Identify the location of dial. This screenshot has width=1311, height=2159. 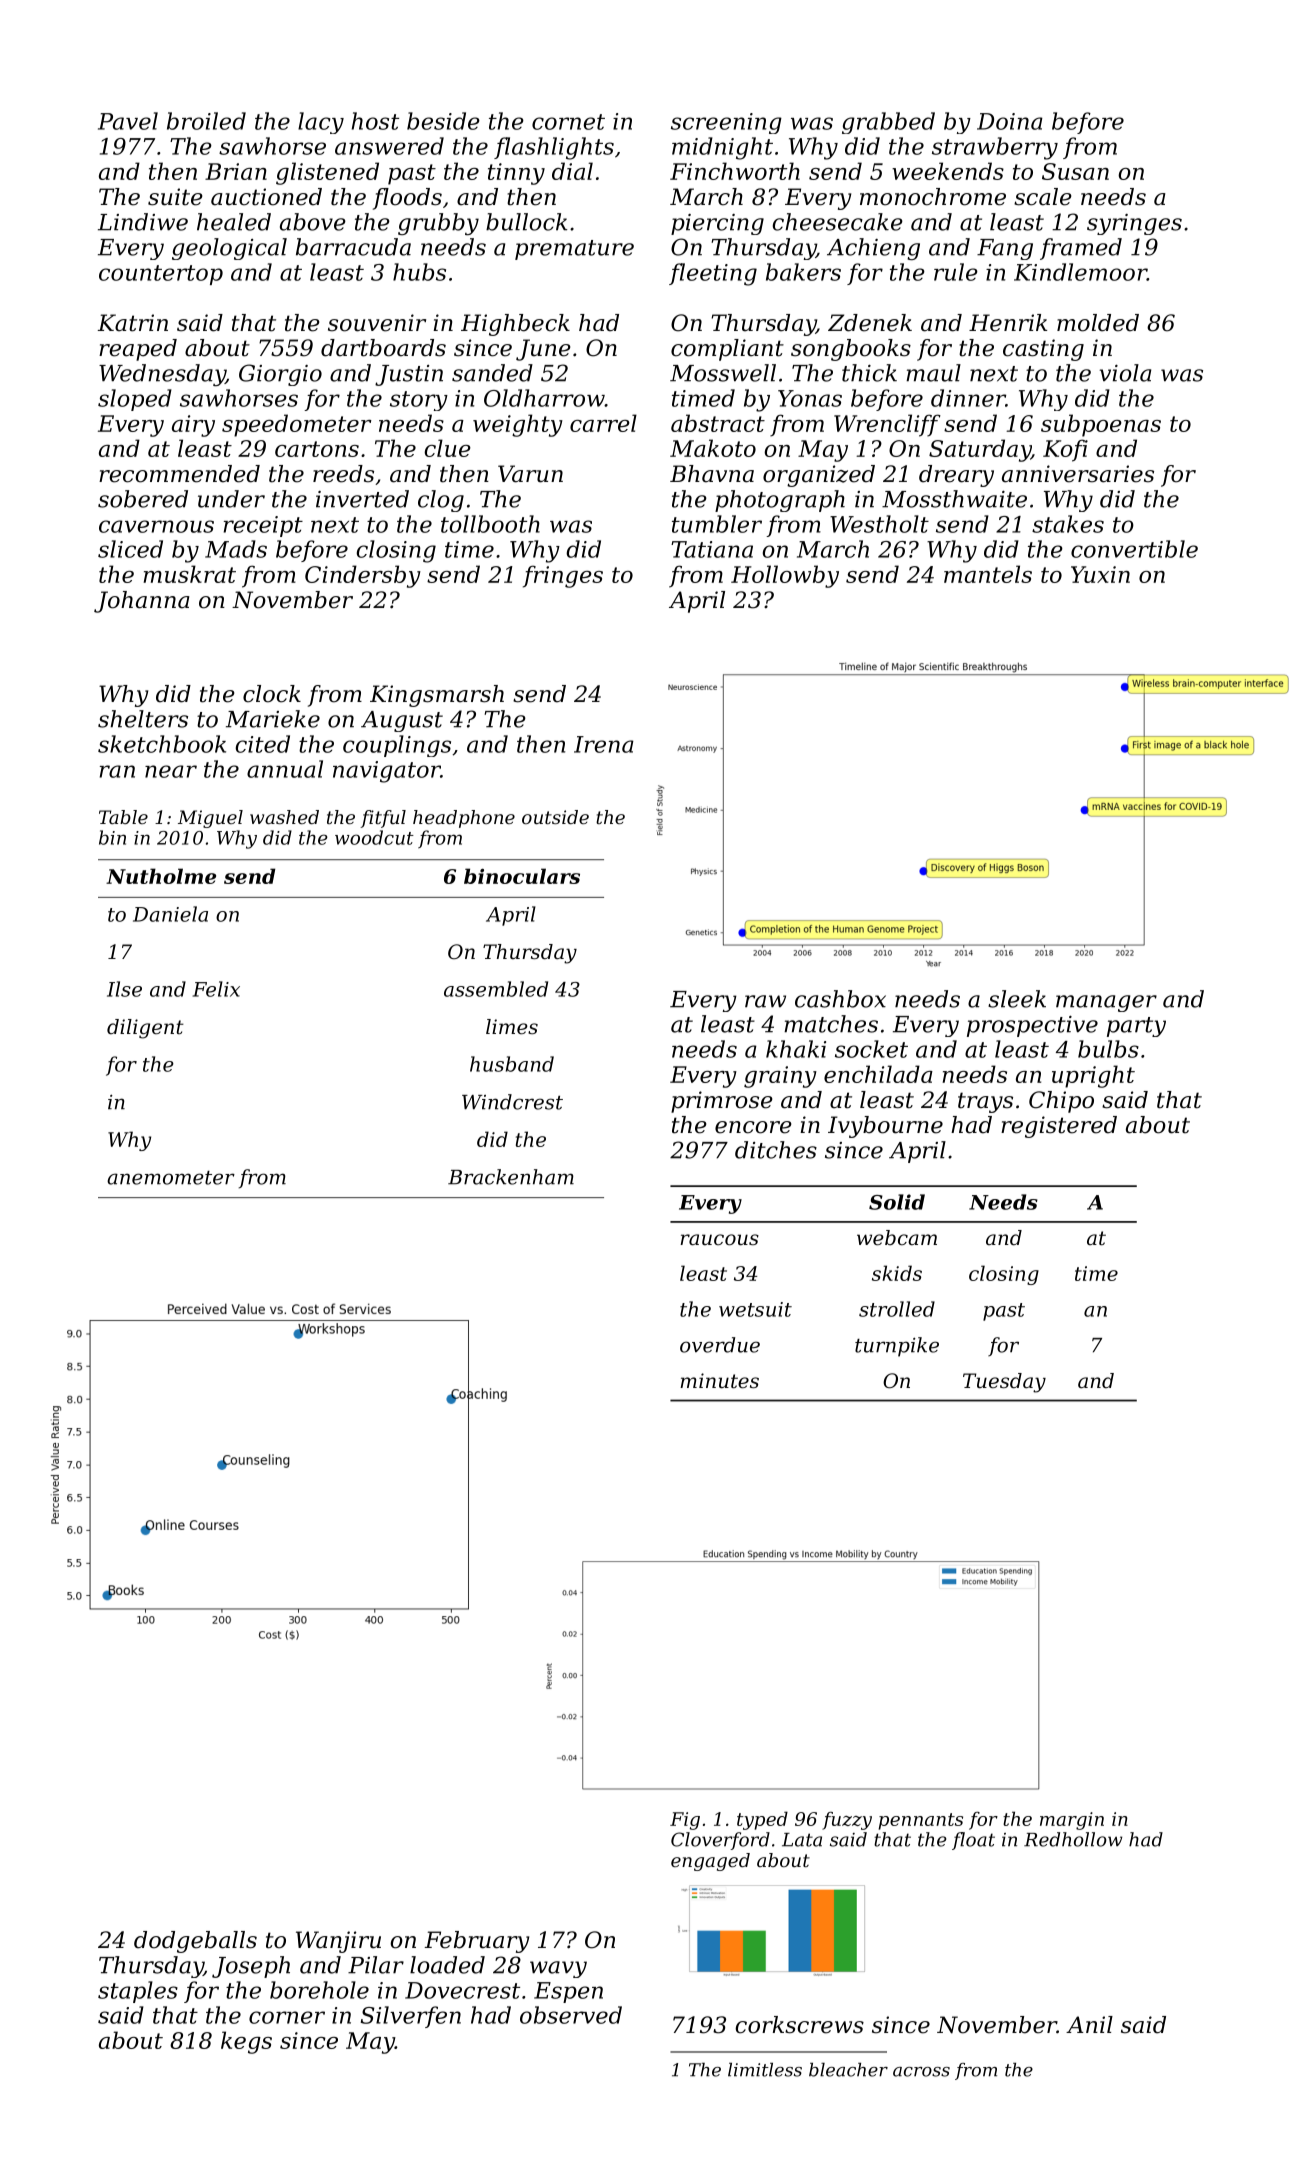
(572, 171).
